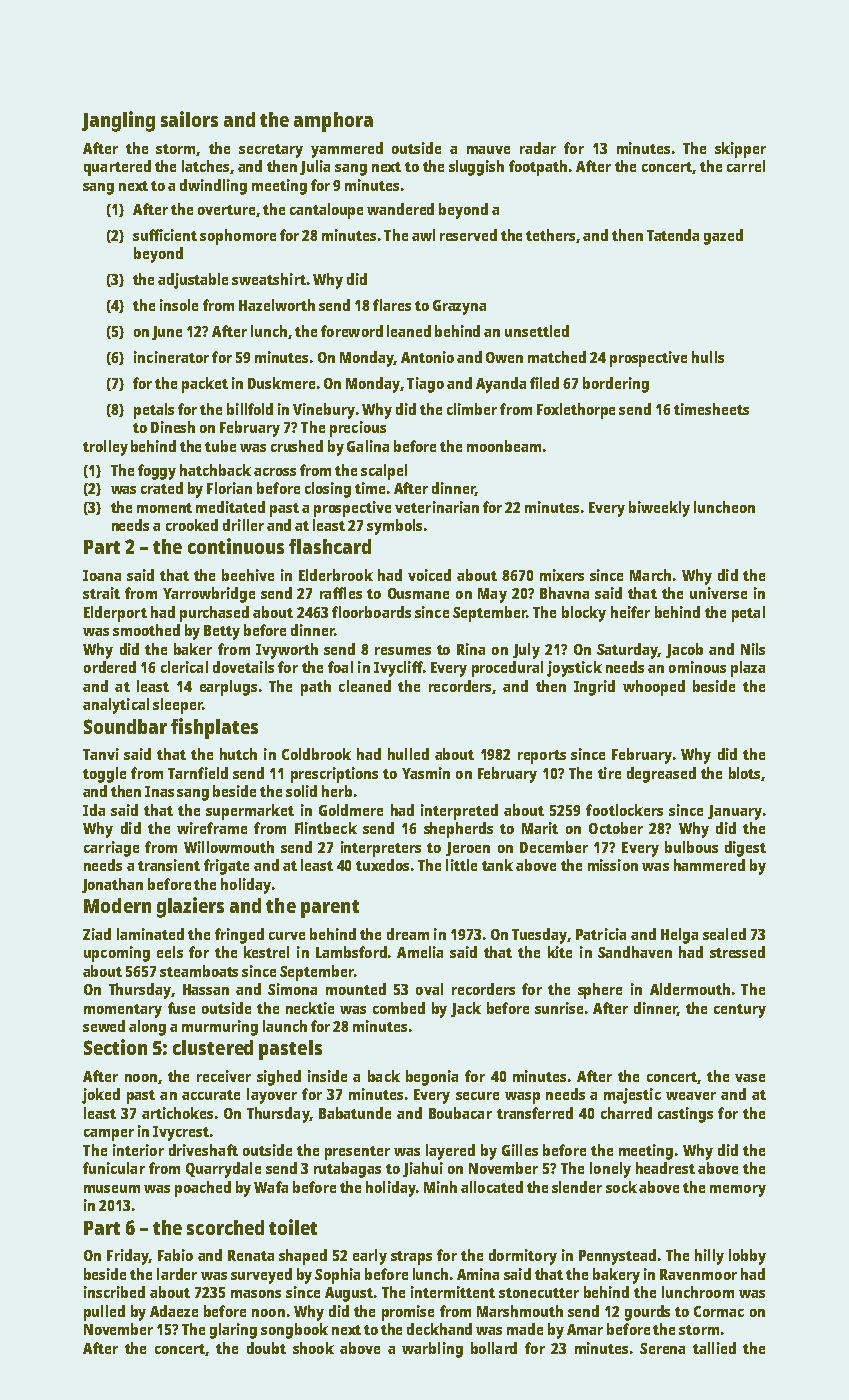  I want to click on doubt, so click(266, 1348).
